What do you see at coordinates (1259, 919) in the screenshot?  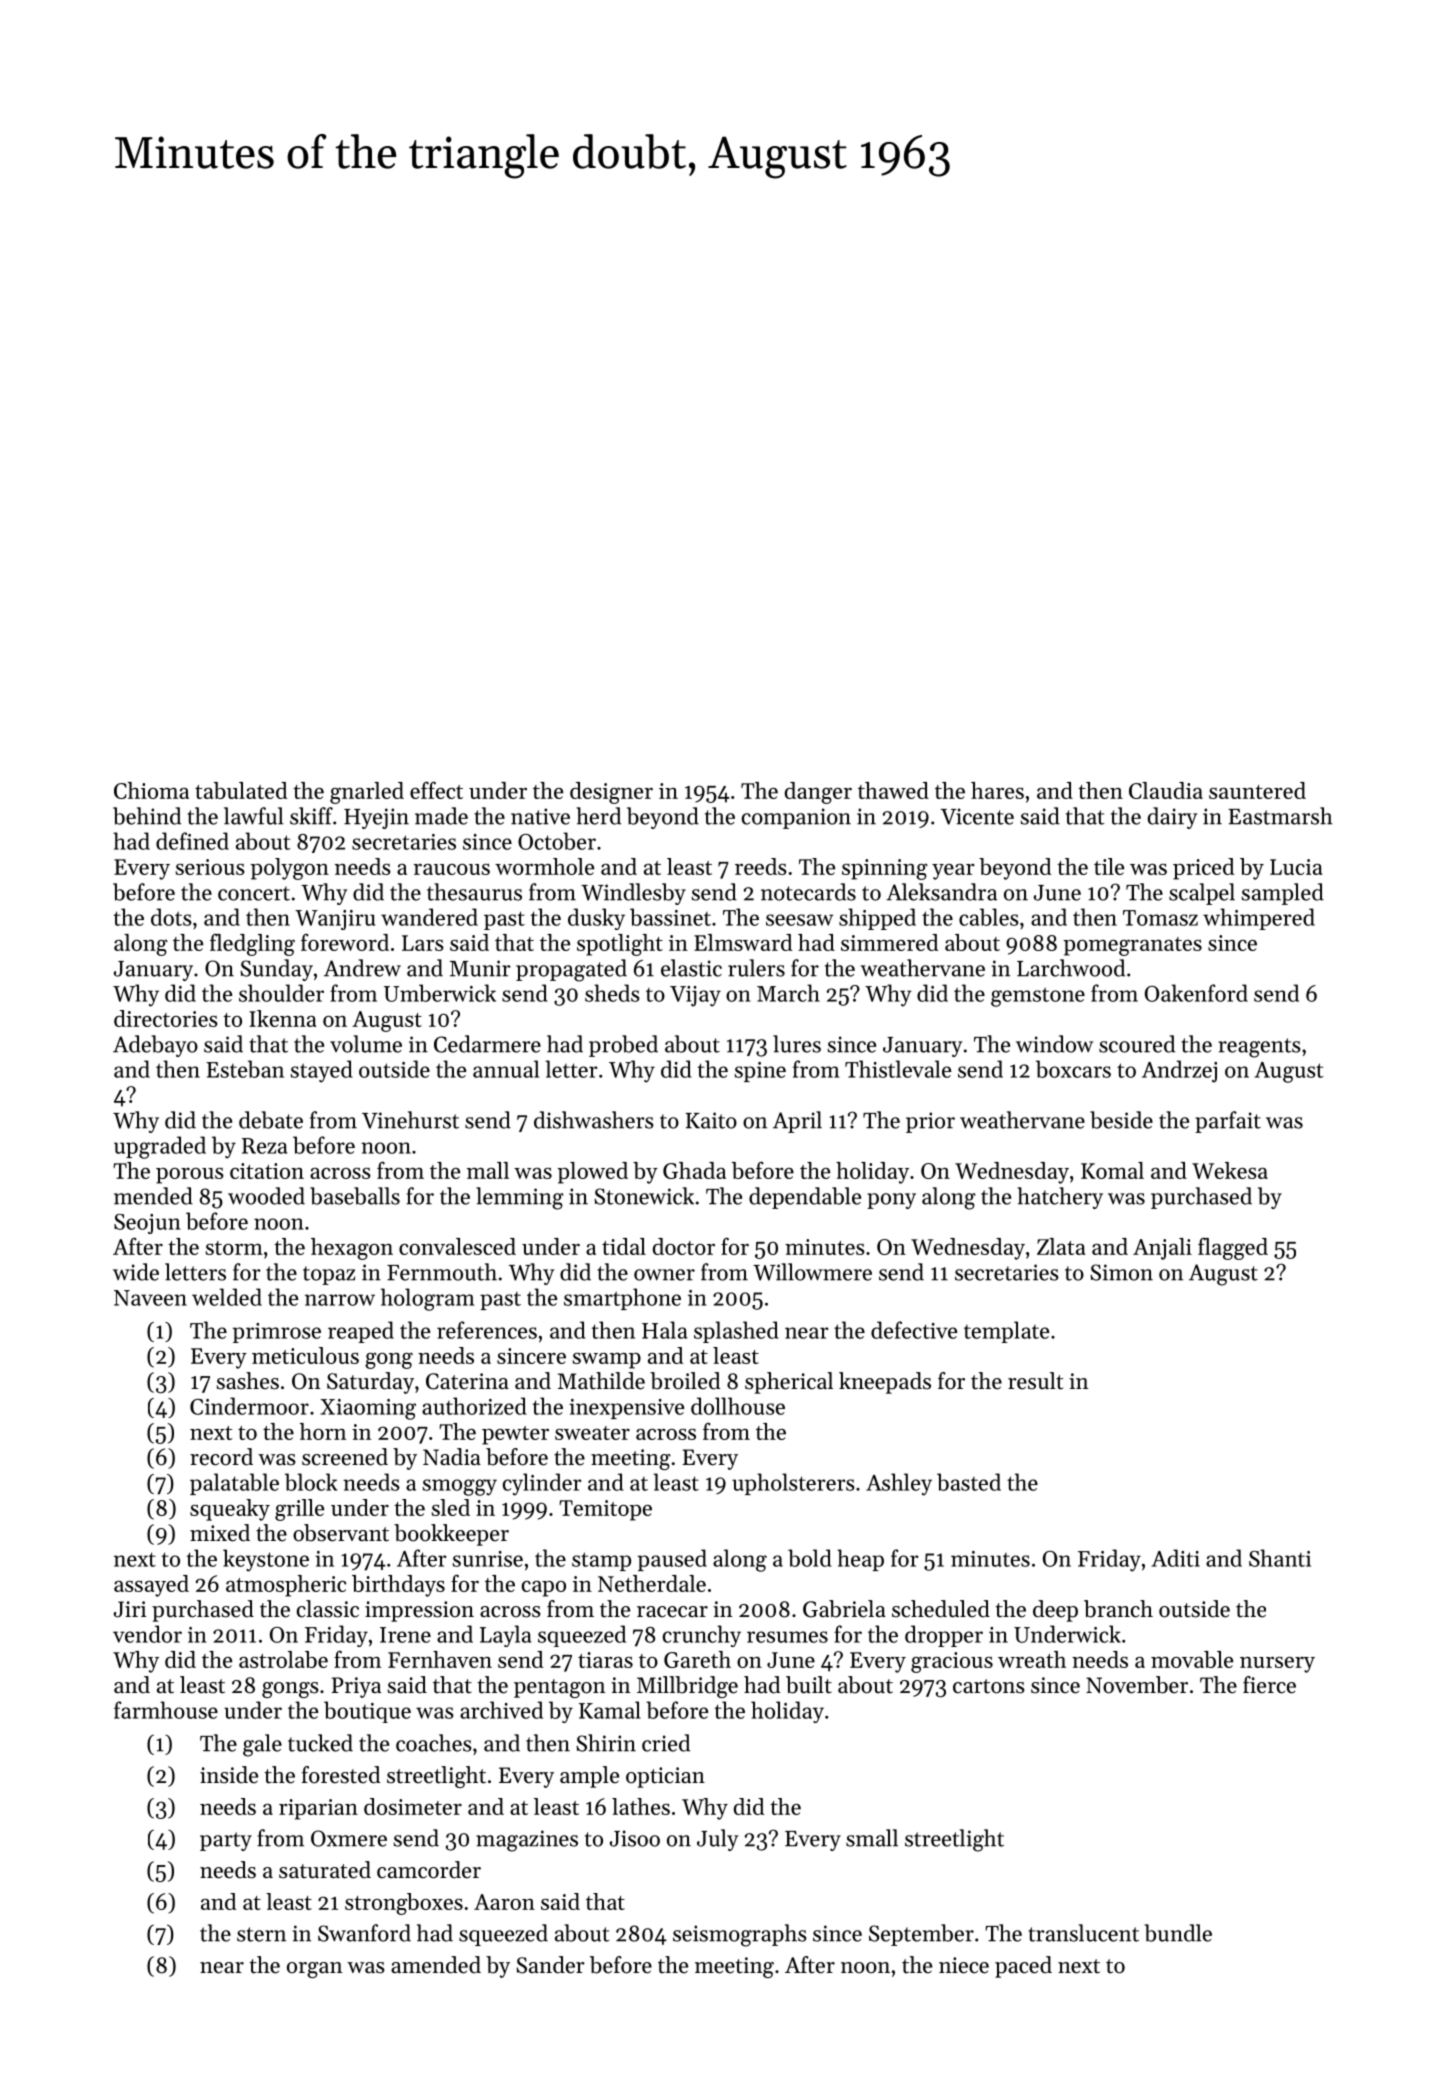 I see `whimpered` at bounding box center [1259, 919].
